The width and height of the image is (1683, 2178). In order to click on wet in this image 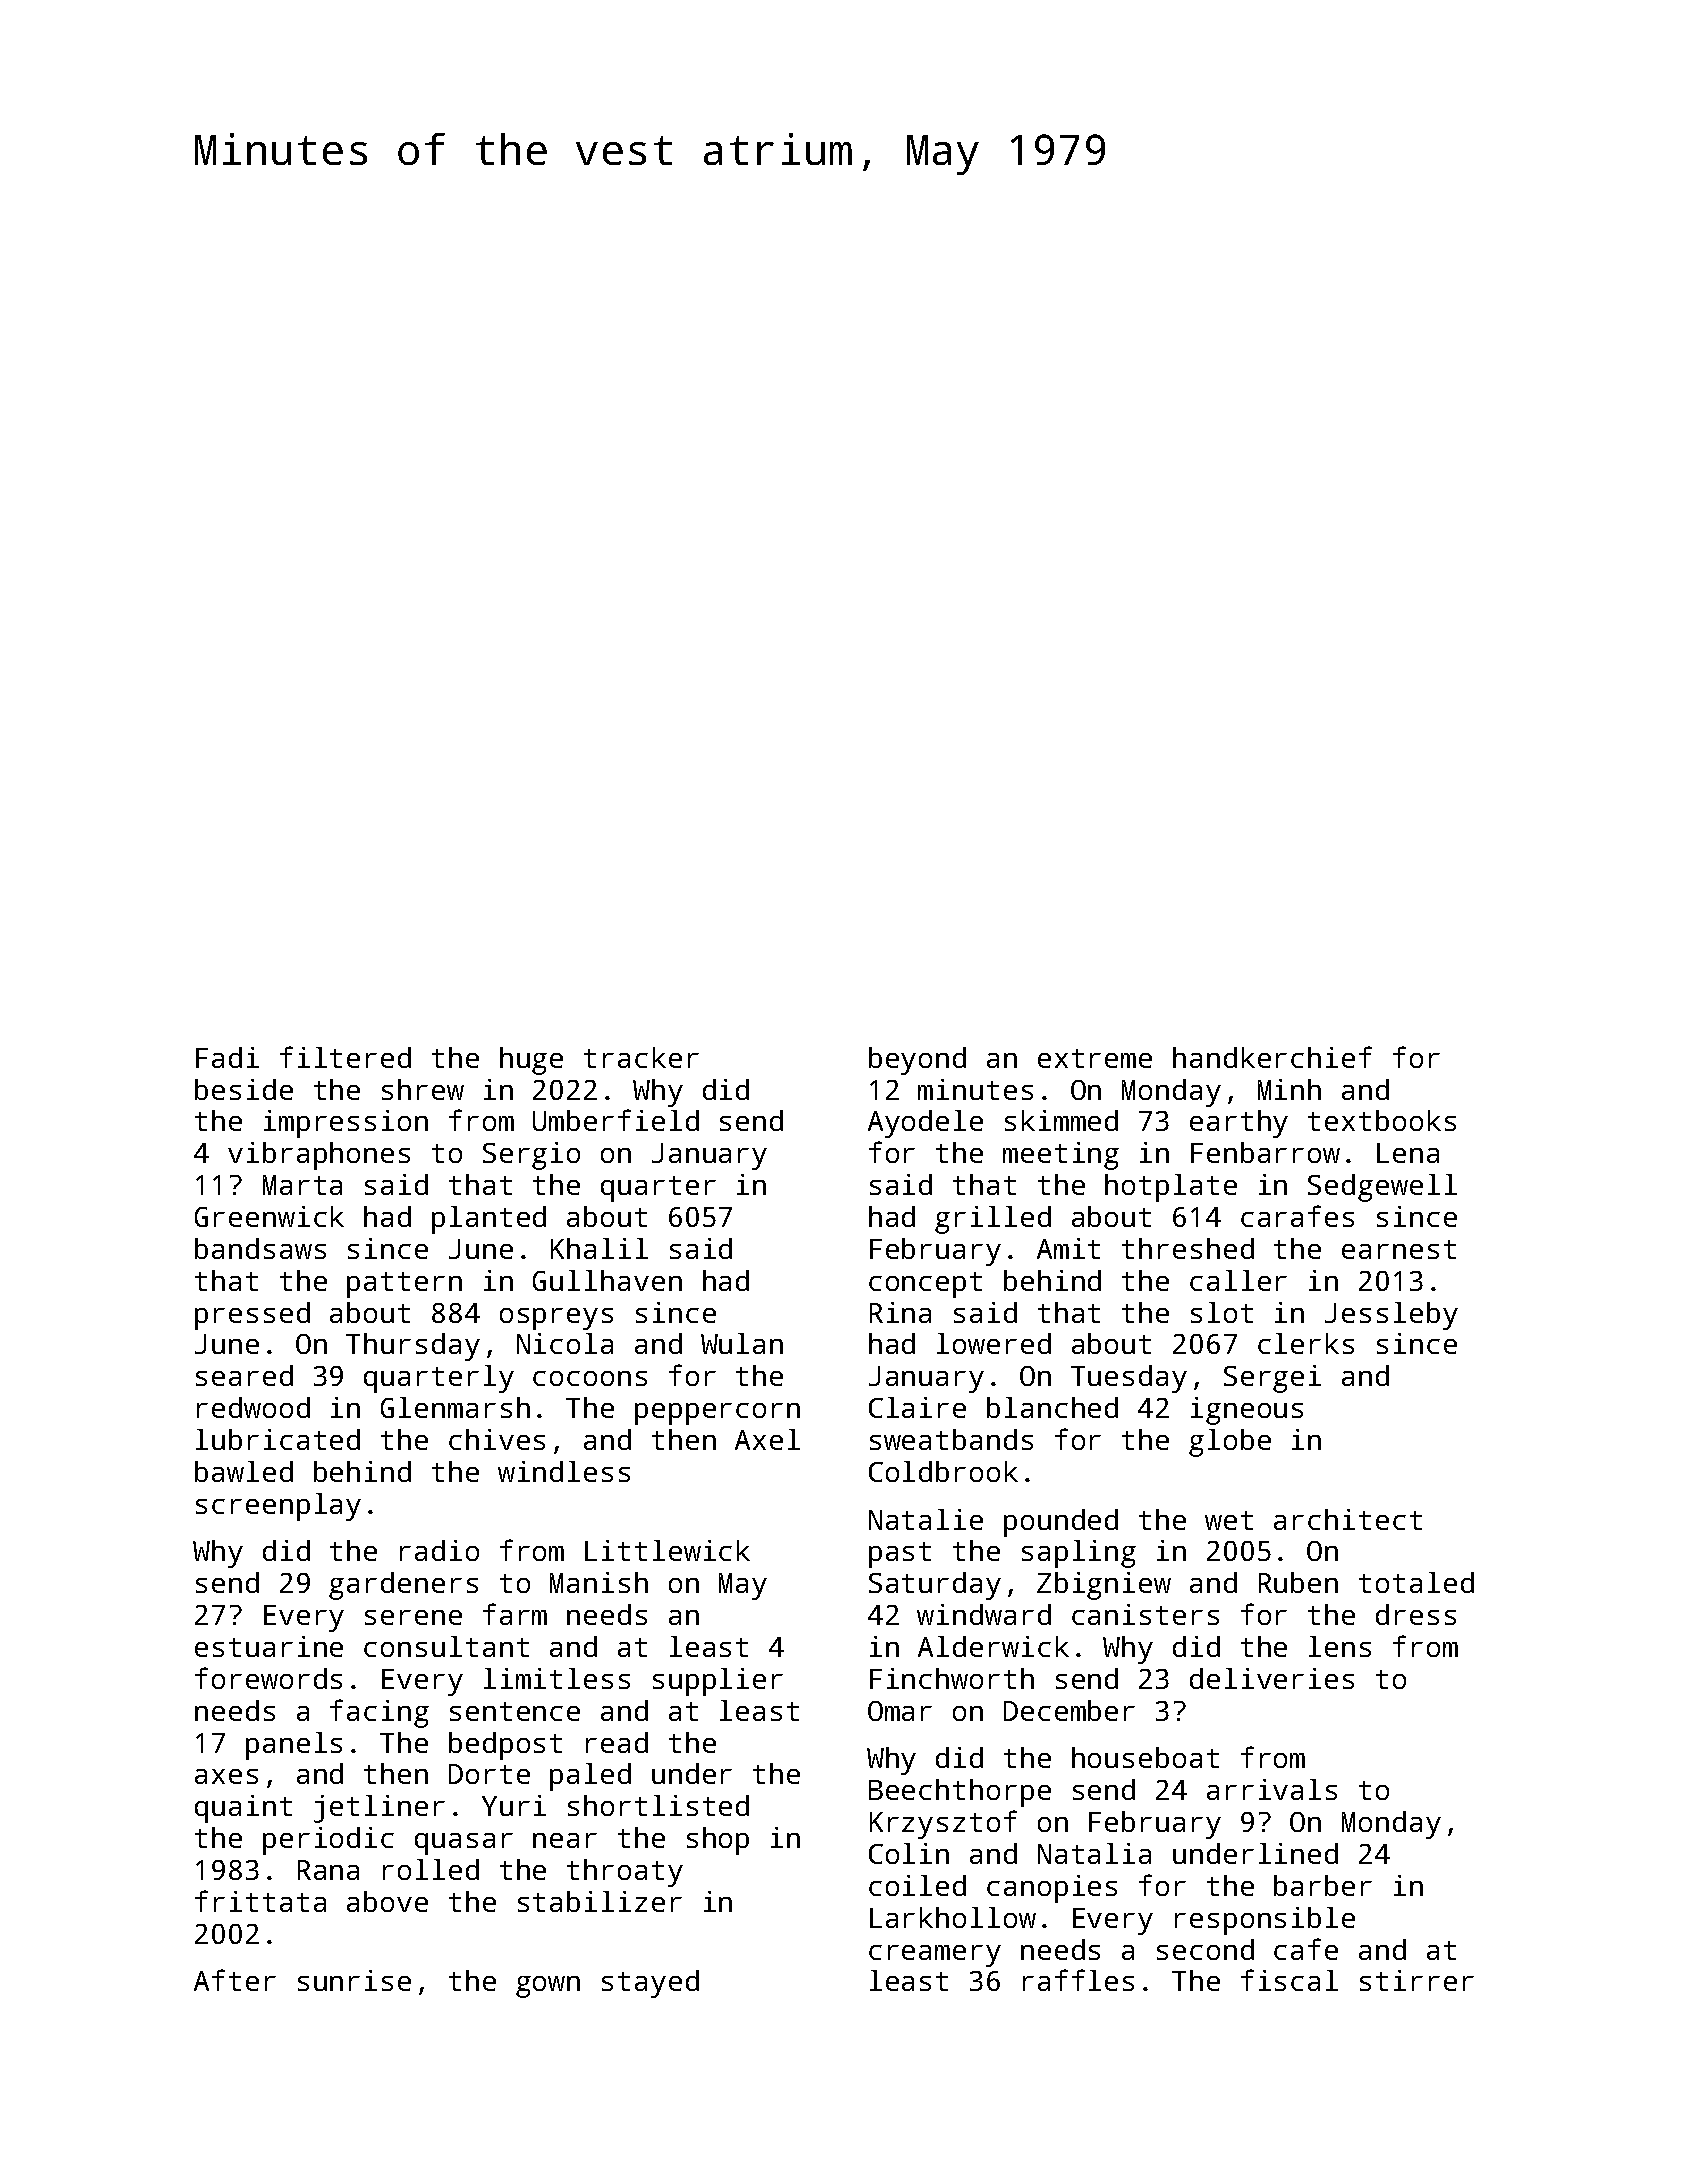, I will do `click(1229, 1520)`.
